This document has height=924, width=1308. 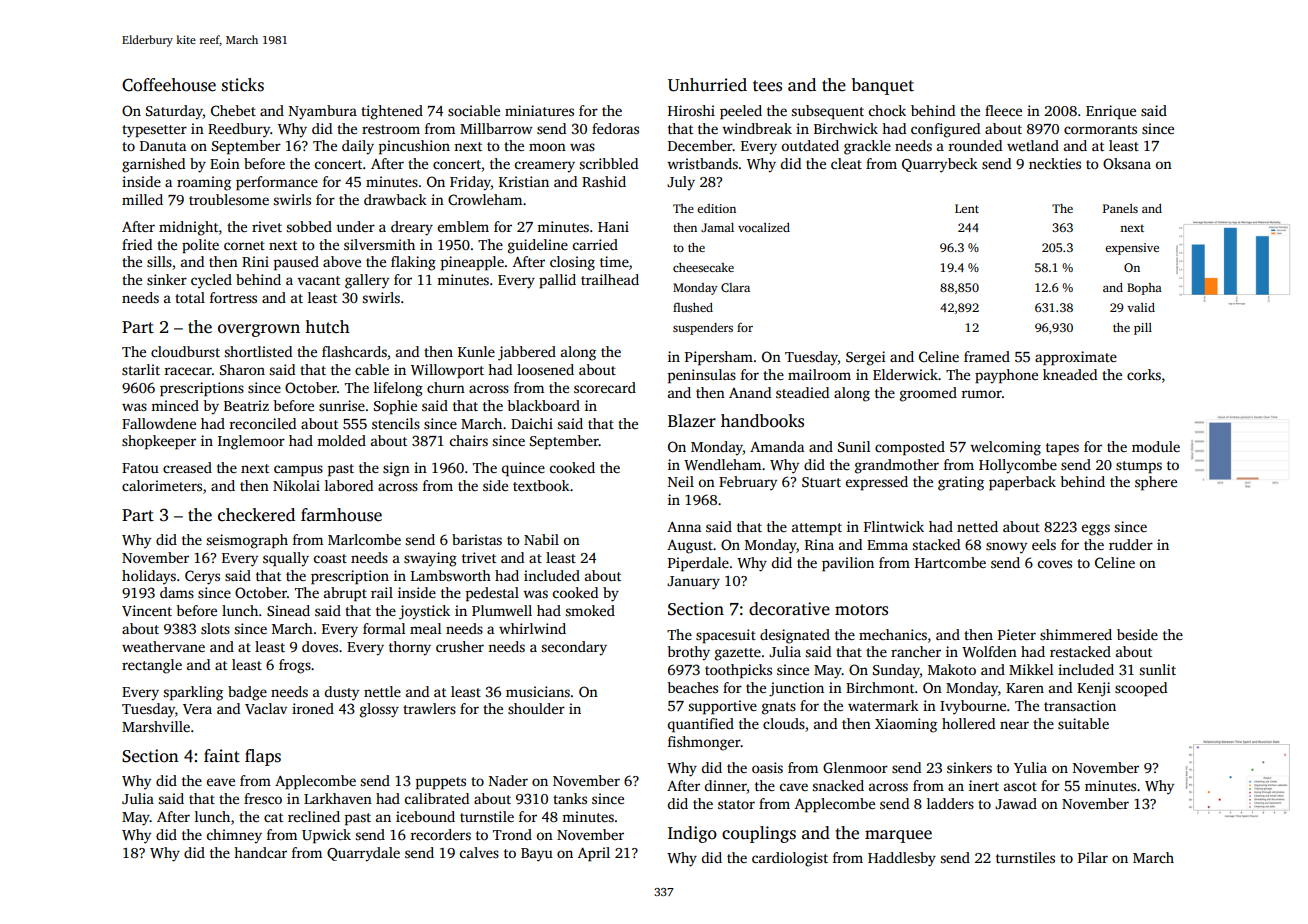 I want to click on composted, so click(x=910, y=448).
